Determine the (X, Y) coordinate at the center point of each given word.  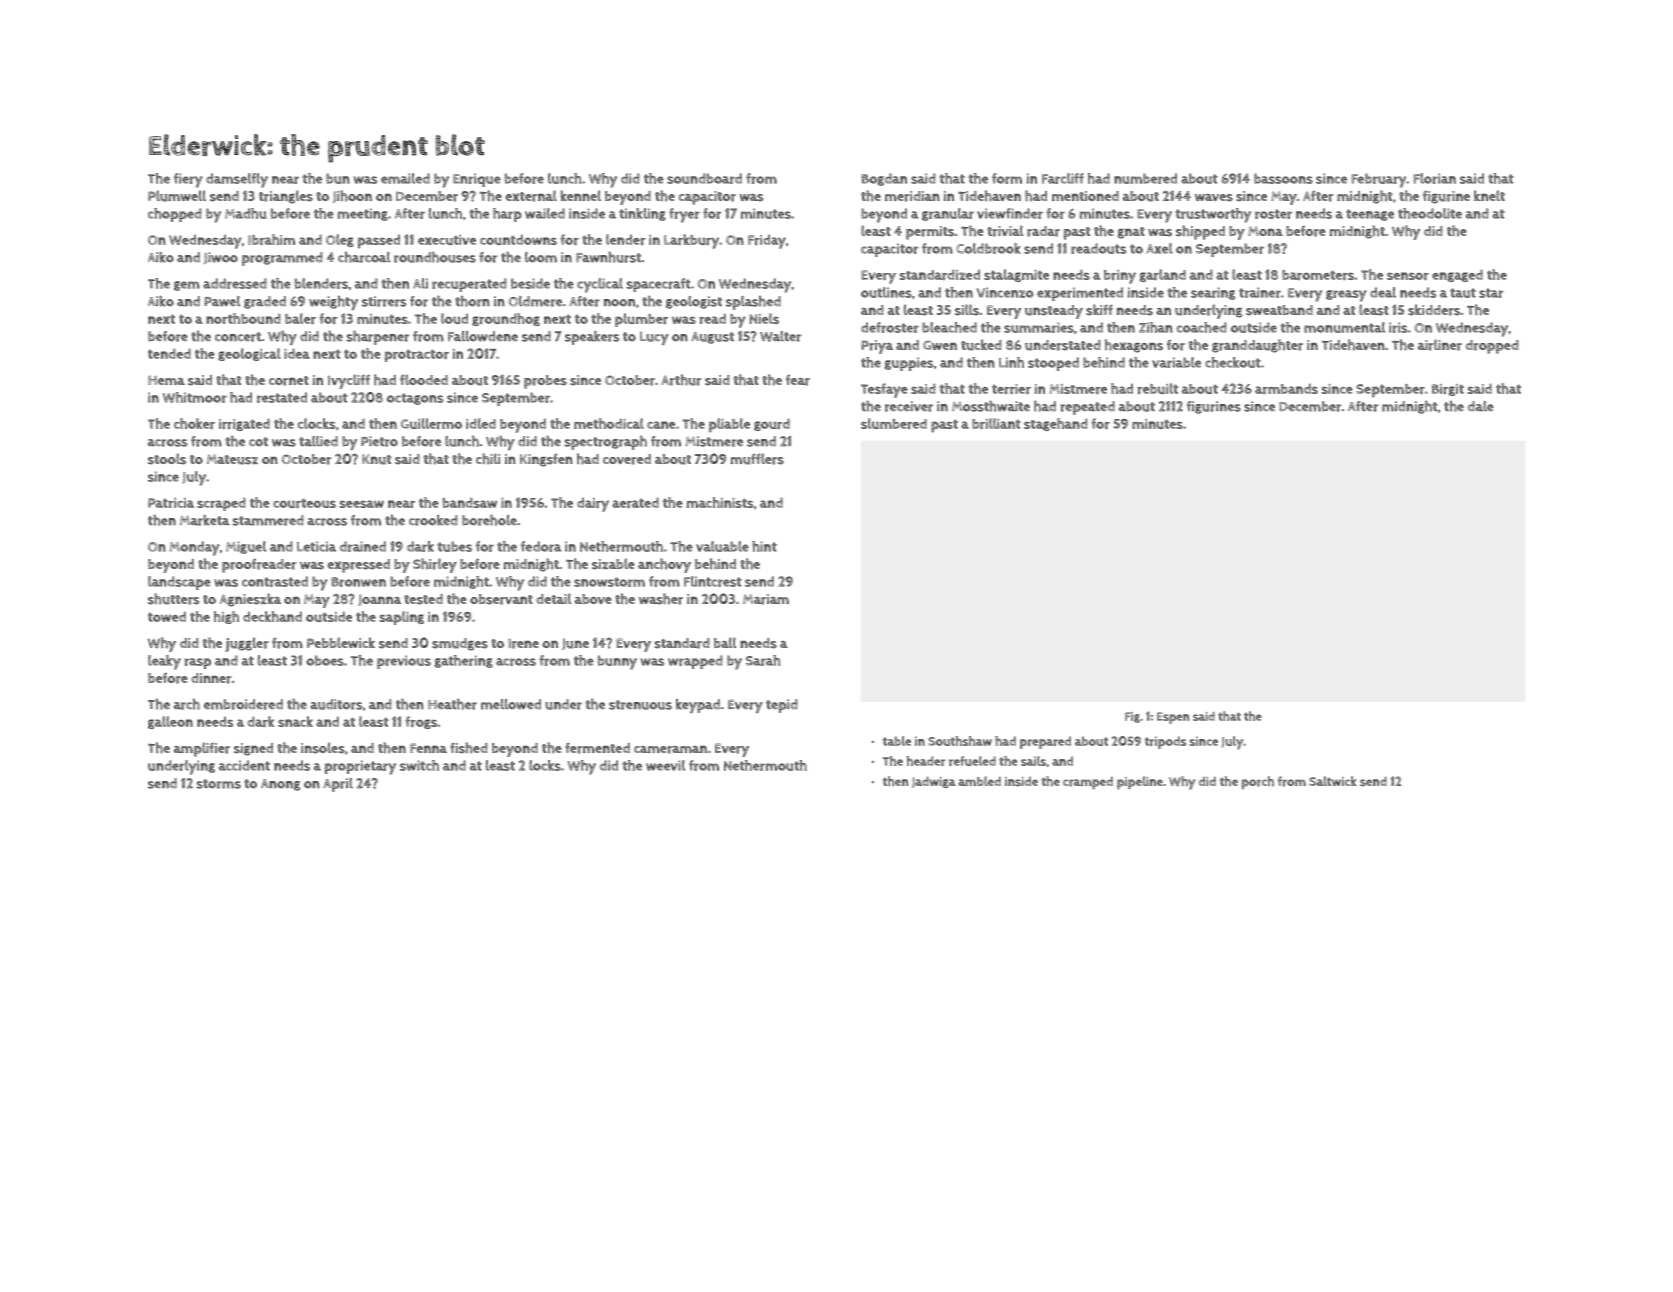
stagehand (1056, 424)
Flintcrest (713, 581)
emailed (405, 178)
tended (169, 353)
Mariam (766, 599)
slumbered (894, 423)
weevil (665, 765)
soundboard (704, 178)
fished (469, 748)
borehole (489, 520)
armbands (1286, 388)
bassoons (1283, 178)
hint (764, 546)
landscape (179, 583)
